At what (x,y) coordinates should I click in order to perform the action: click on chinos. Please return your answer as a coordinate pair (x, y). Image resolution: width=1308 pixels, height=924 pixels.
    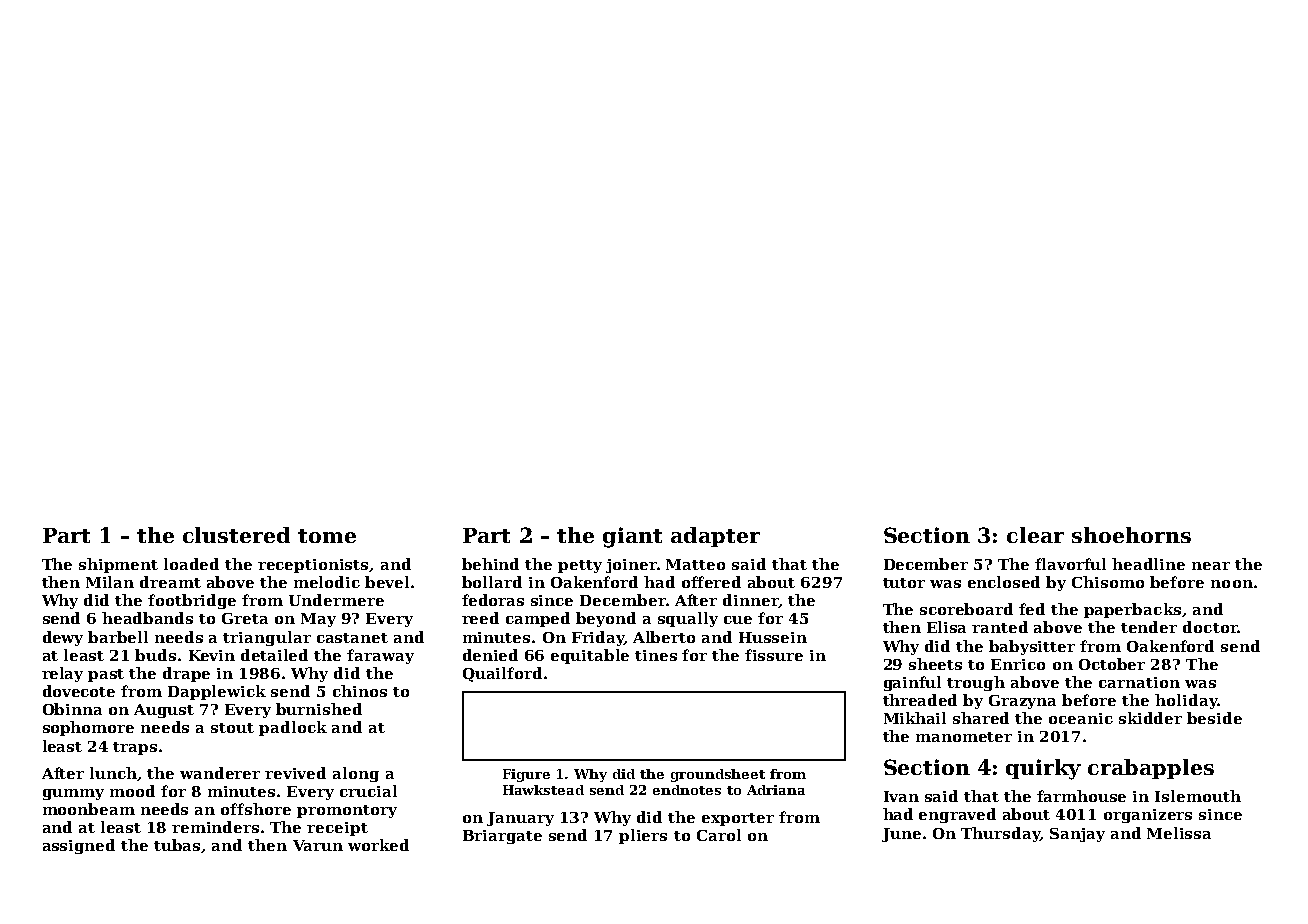
    Looking at the image, I should click on (360, 691).
